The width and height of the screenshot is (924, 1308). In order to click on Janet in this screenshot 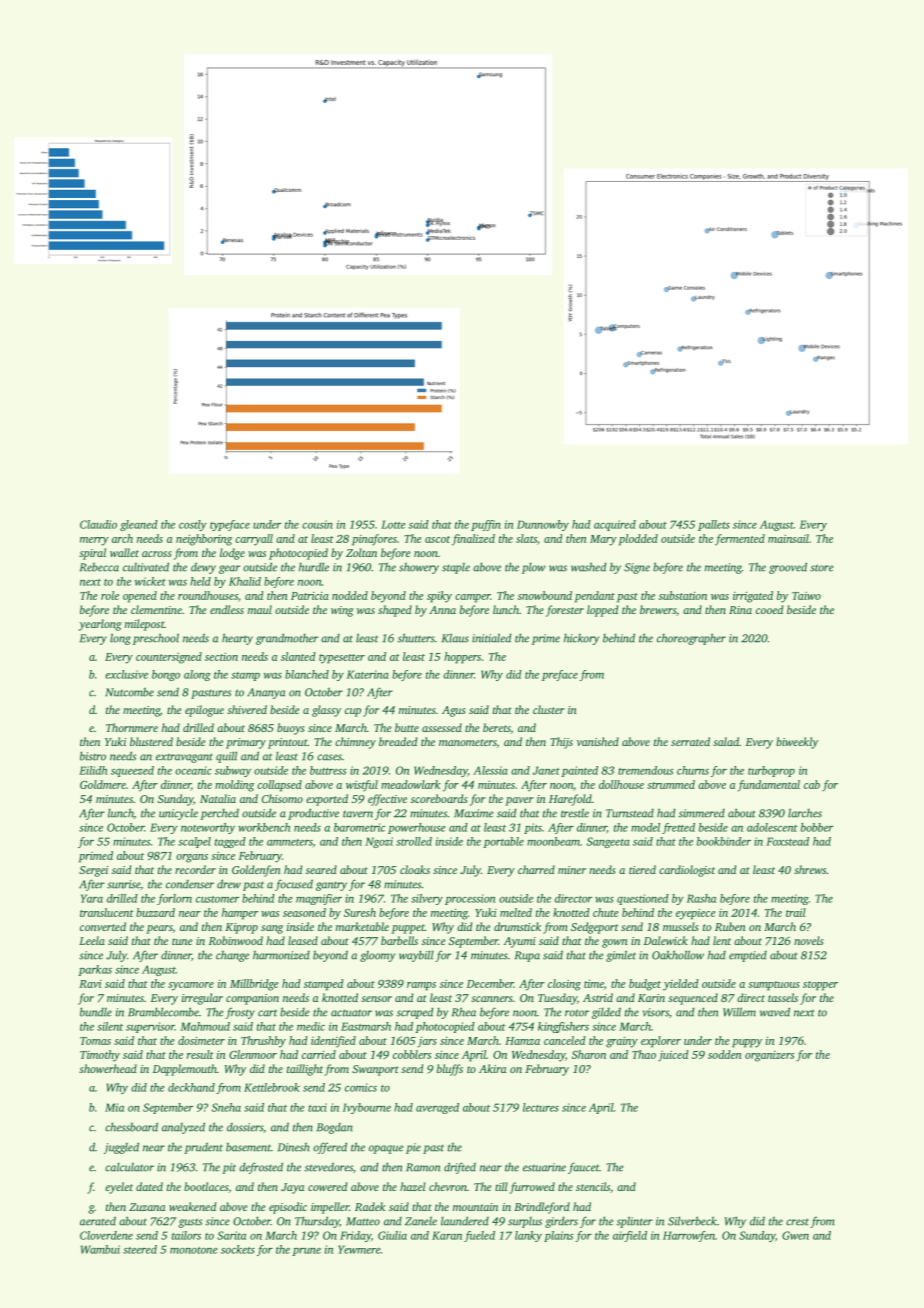, I will do `click(546, 770)`.
